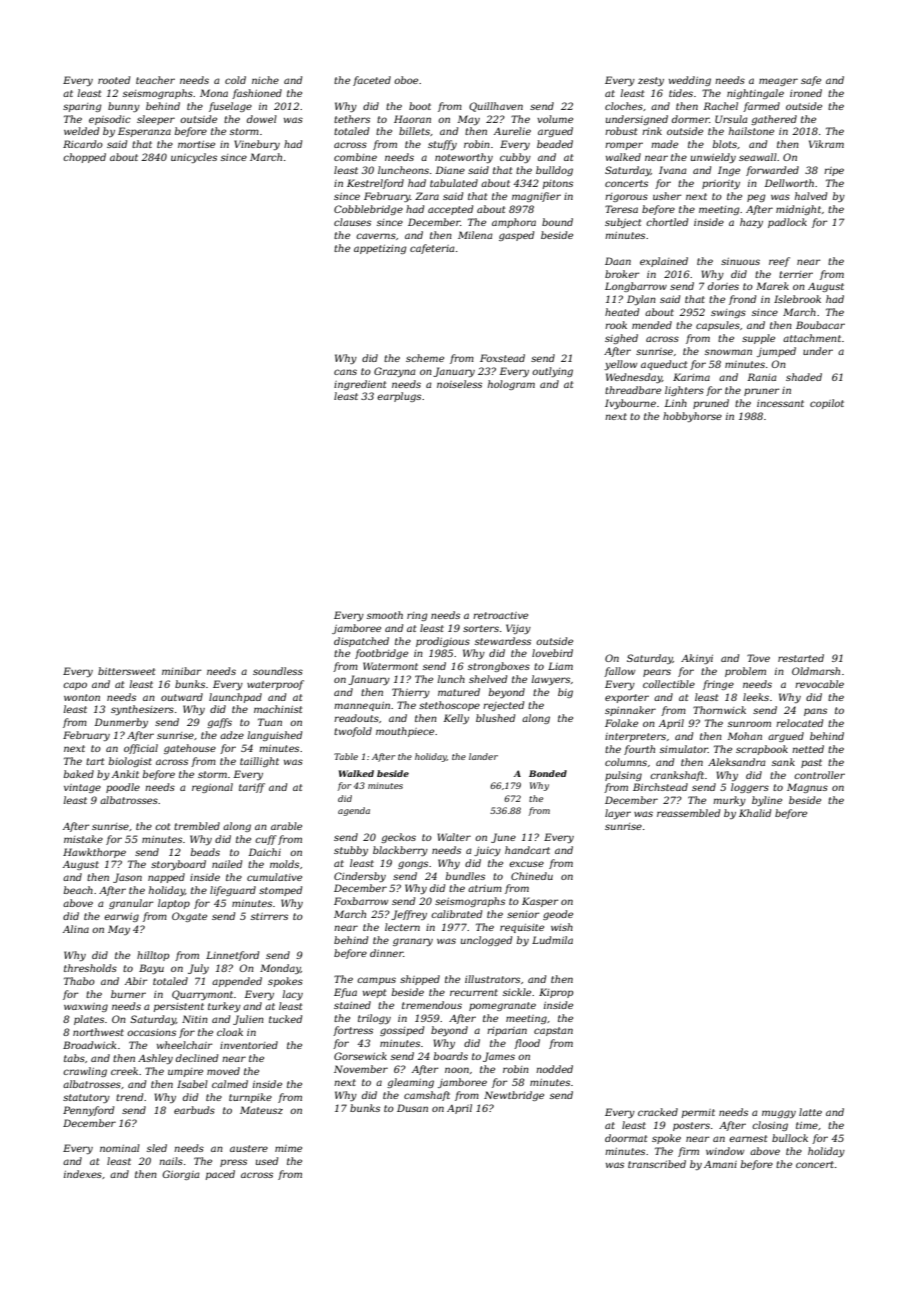  What do you see at coordinates (820, 325) in the screenshot?
I see `Boubacar` at bounding box center [820, 325].
